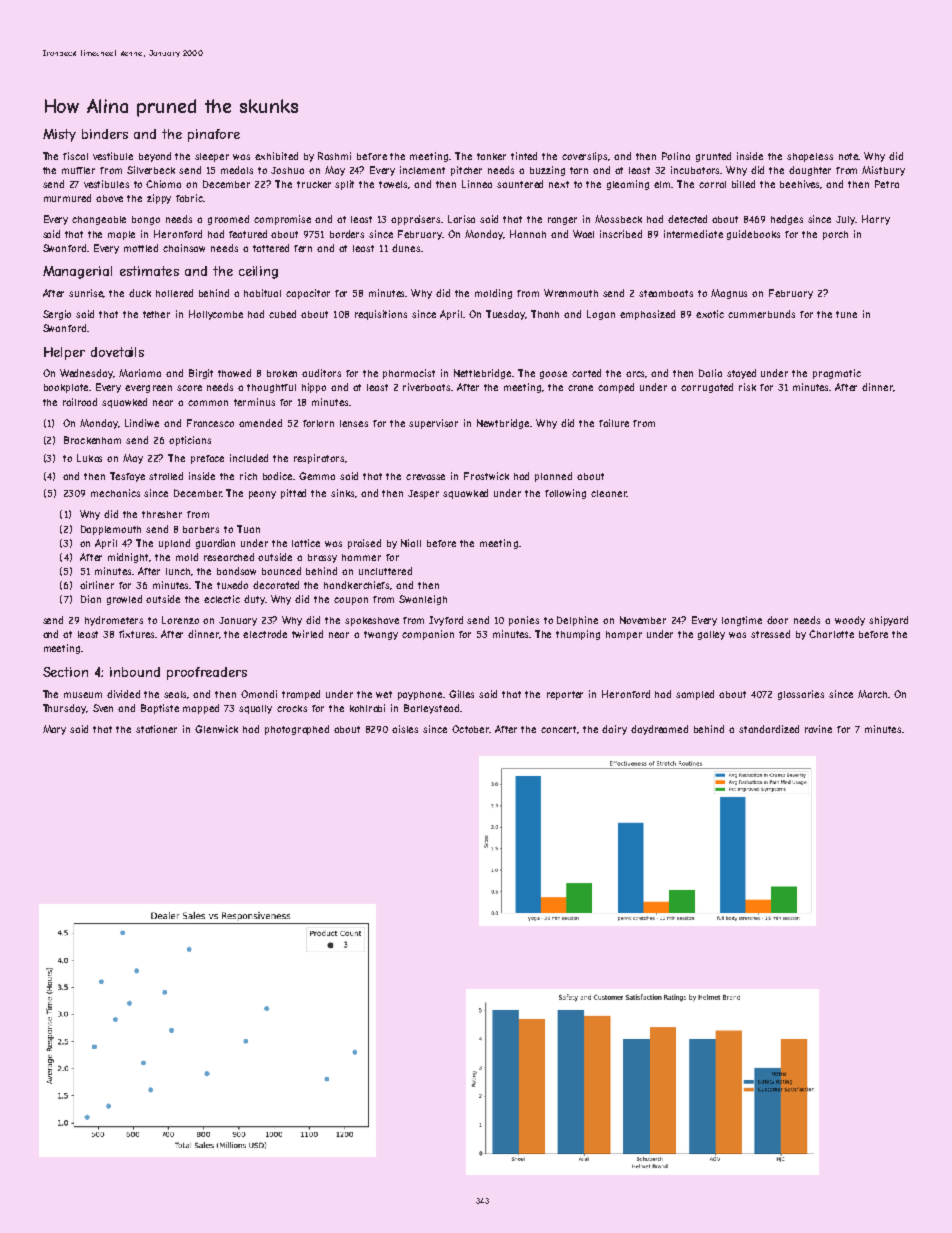 Image resolution: width=952 pixels, height=1233 pixels. What do you see at coordinates (174, 293) in the document?
I see `hollered` at bounding box center [174, 293].
